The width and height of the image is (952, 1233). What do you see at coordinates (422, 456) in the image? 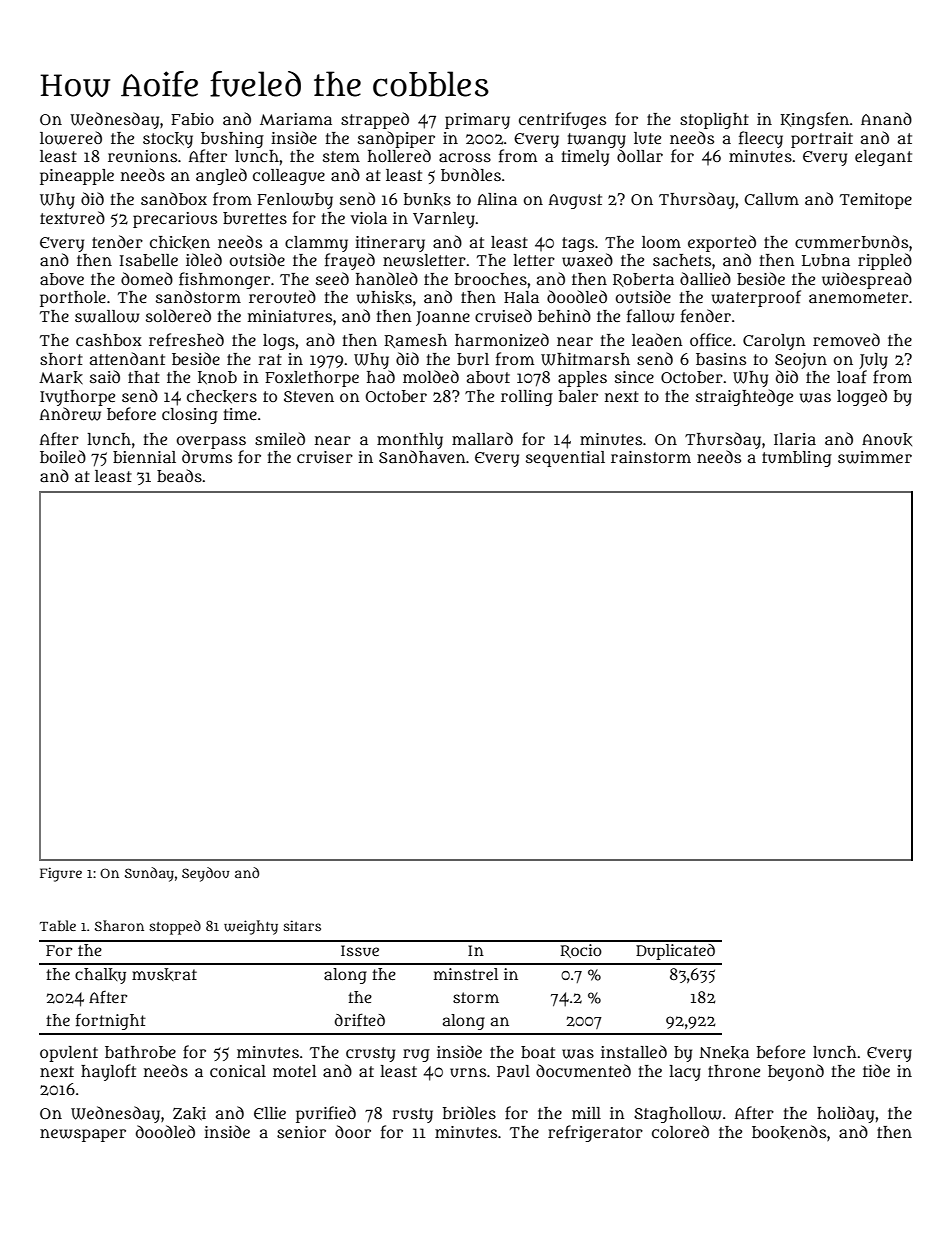
I see `Sandhaven` at bounding box center [422, 456].
